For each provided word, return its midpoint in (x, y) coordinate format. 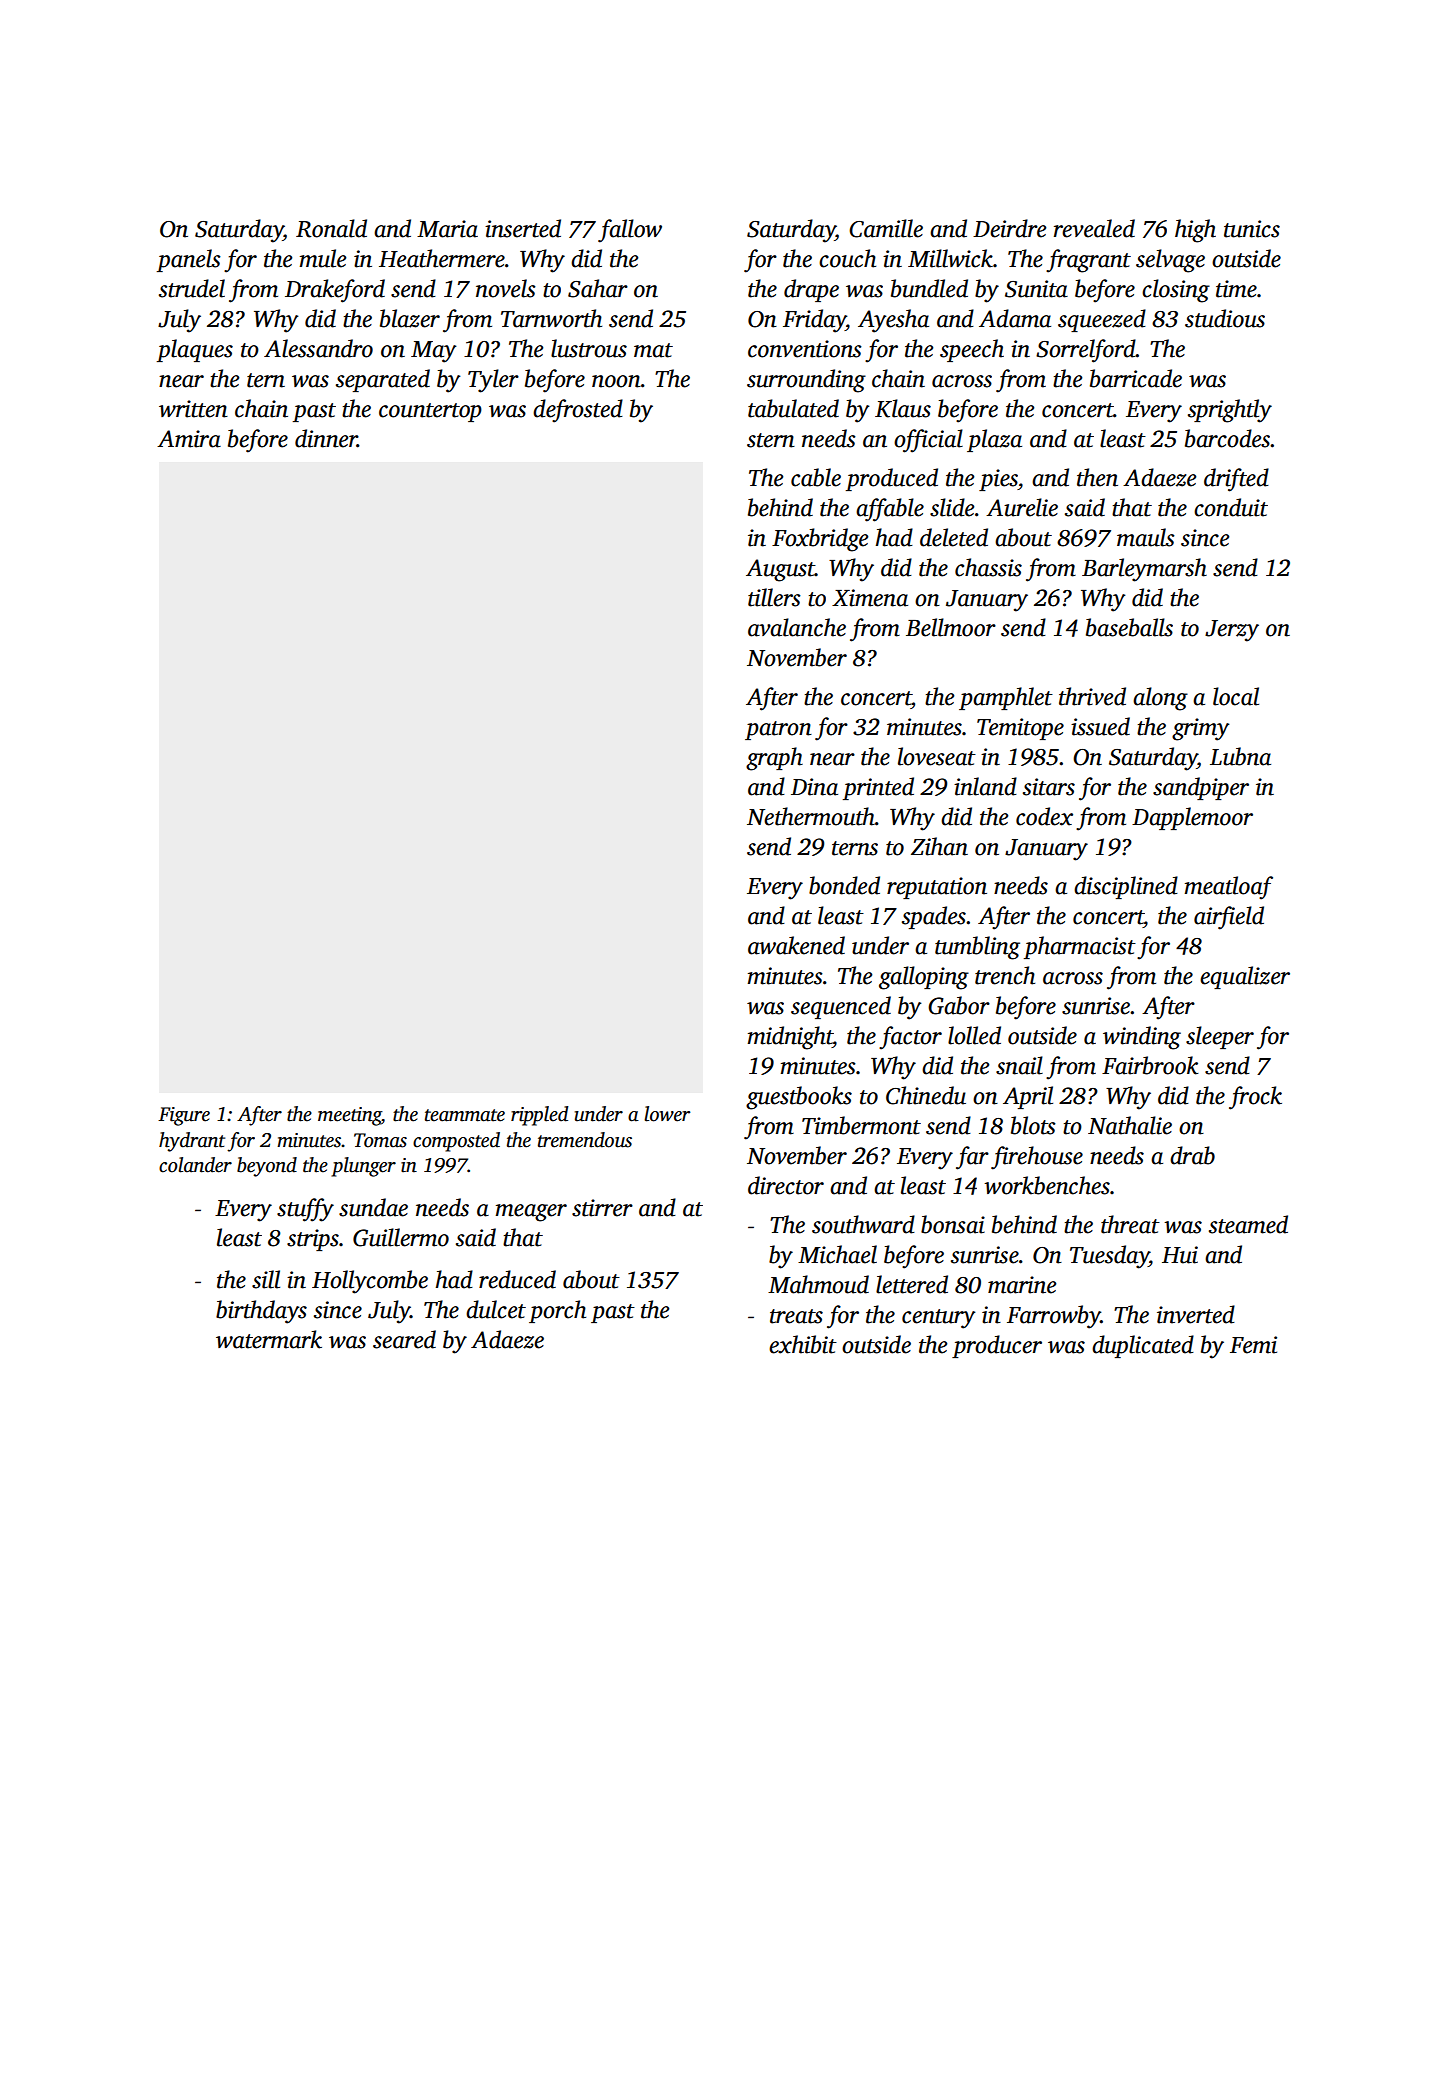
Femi (1253, 1345)
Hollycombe (370, 1282)
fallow (630, 231)
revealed (1094, 228)
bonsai (953, 1224)
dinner (326, 438)
